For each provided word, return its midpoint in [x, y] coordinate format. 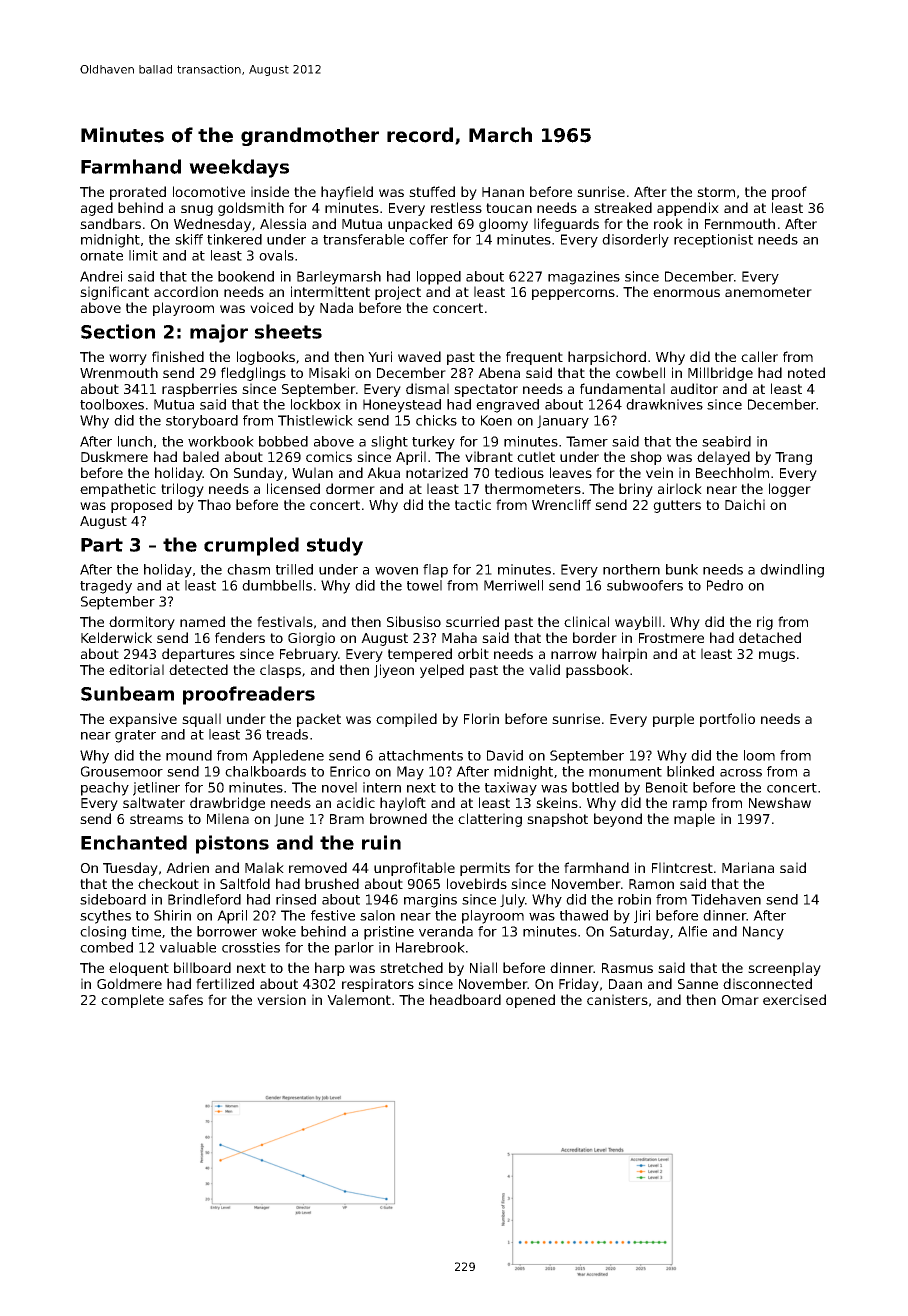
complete [132, 1001]
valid [544, 669]
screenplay [784, 969]
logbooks [266, 358]
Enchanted [134, 842]
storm [716, 192]
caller [759, 356]
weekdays [239, 168]
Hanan [503, 192]
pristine [389, 933]
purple [673, 720]
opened [530, 1001]
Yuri [380, 356]
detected [198, 669]
